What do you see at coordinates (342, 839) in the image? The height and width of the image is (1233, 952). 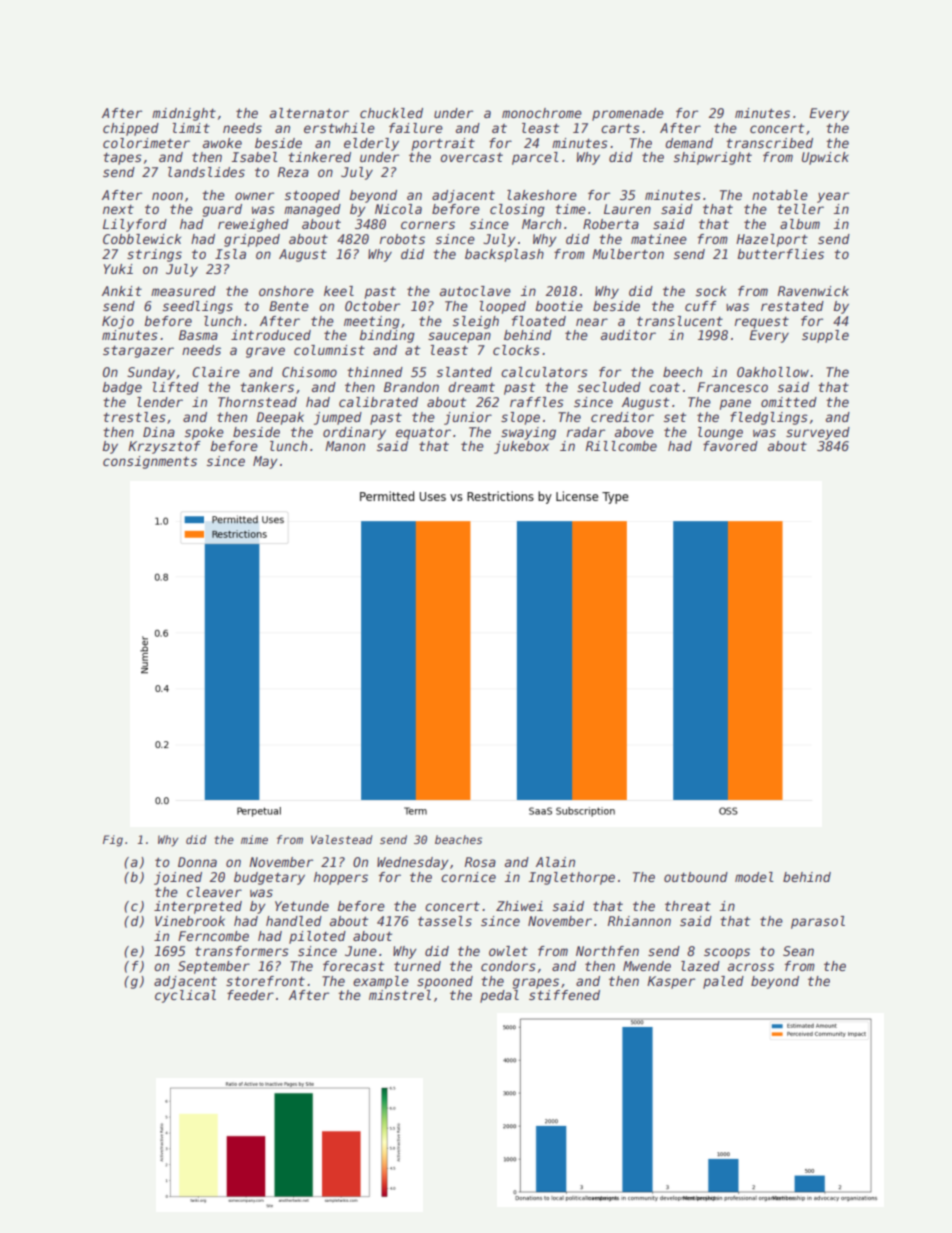 I see `Valestead` at bounding box center [342, 839].
